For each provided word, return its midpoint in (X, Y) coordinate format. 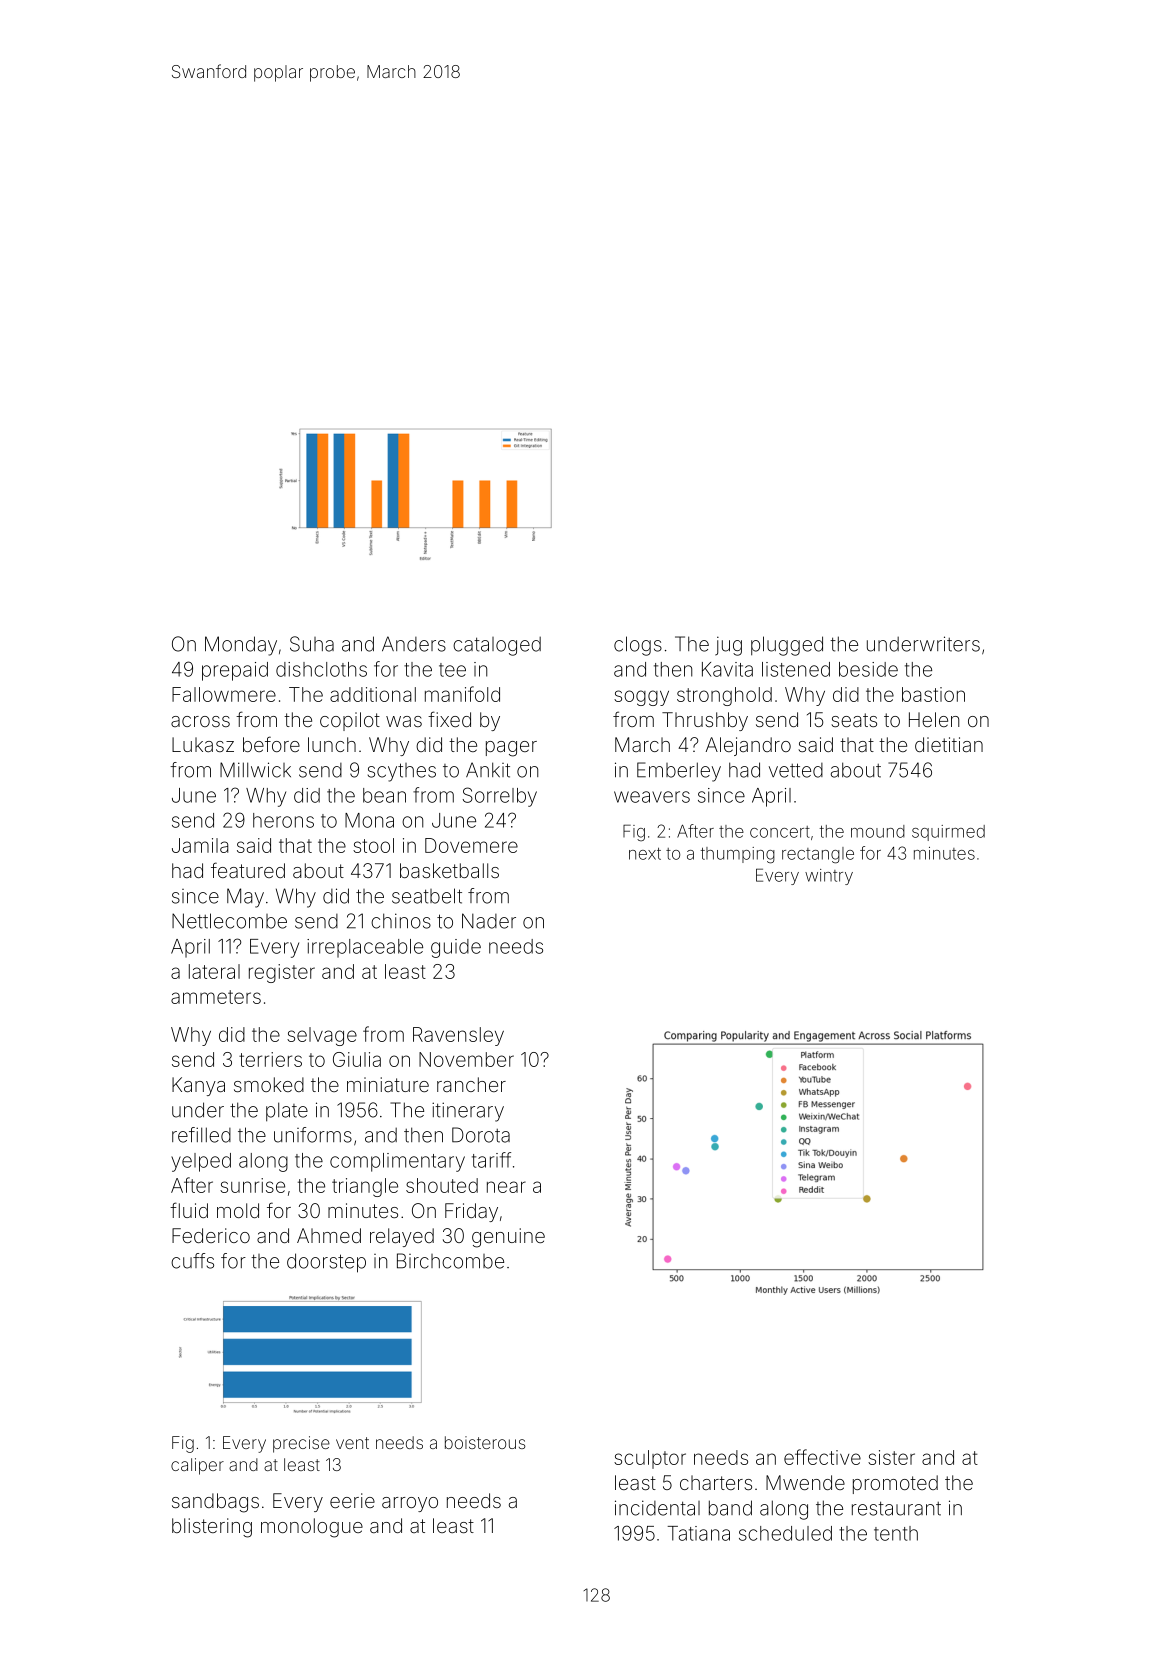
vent (352, 1443)
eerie (352, 1500)
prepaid (235, 671)
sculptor (650, 1459)
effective (822, 1457)
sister (891, 1457)
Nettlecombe (229, 921)
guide (456, 948)
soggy (641, 698)
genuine (508, 1238)
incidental (657, 1508)
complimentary (397, 1162)
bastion (933, 694)
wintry (829, 877)
